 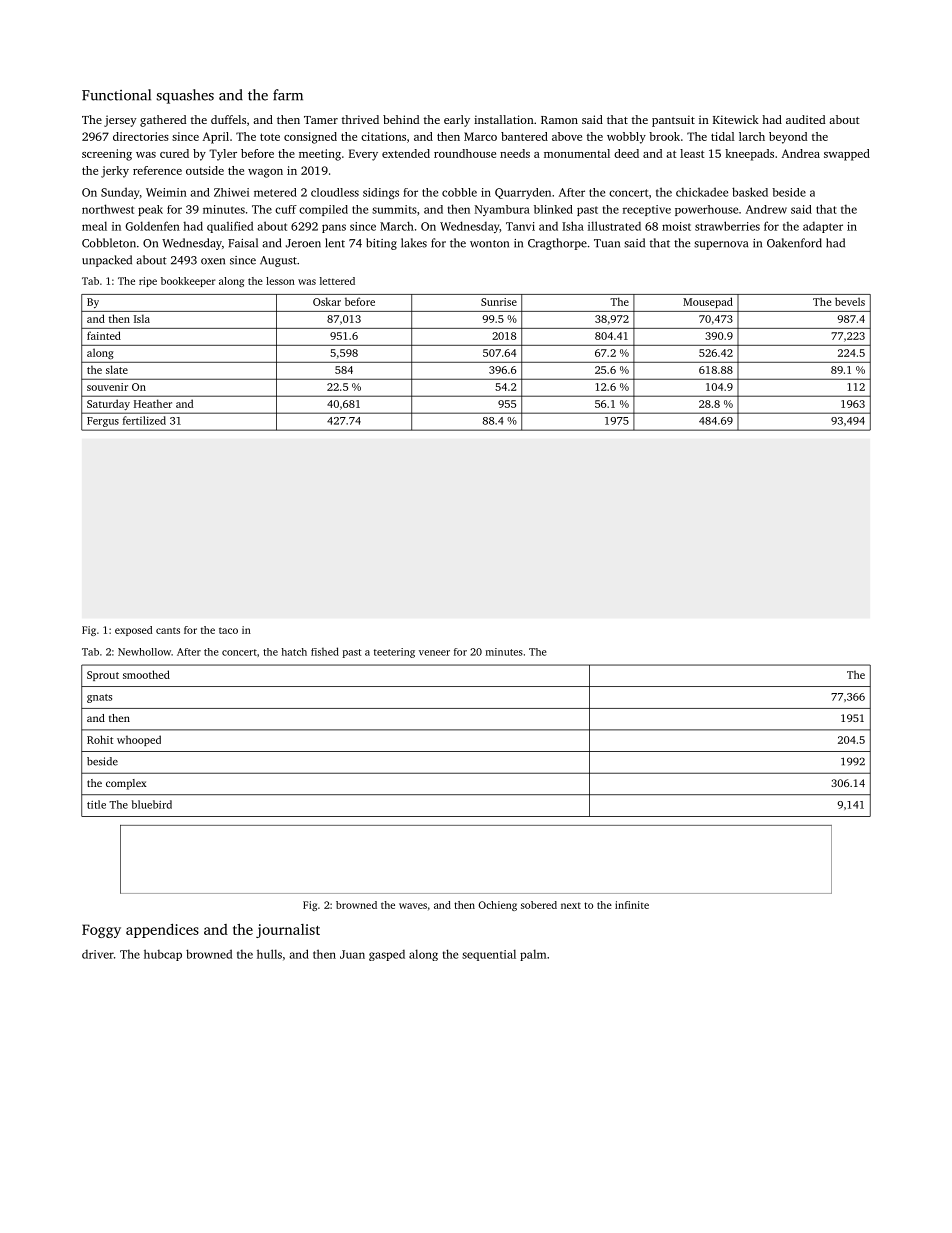 I want to click on cants, so click(x=168, y=630).
